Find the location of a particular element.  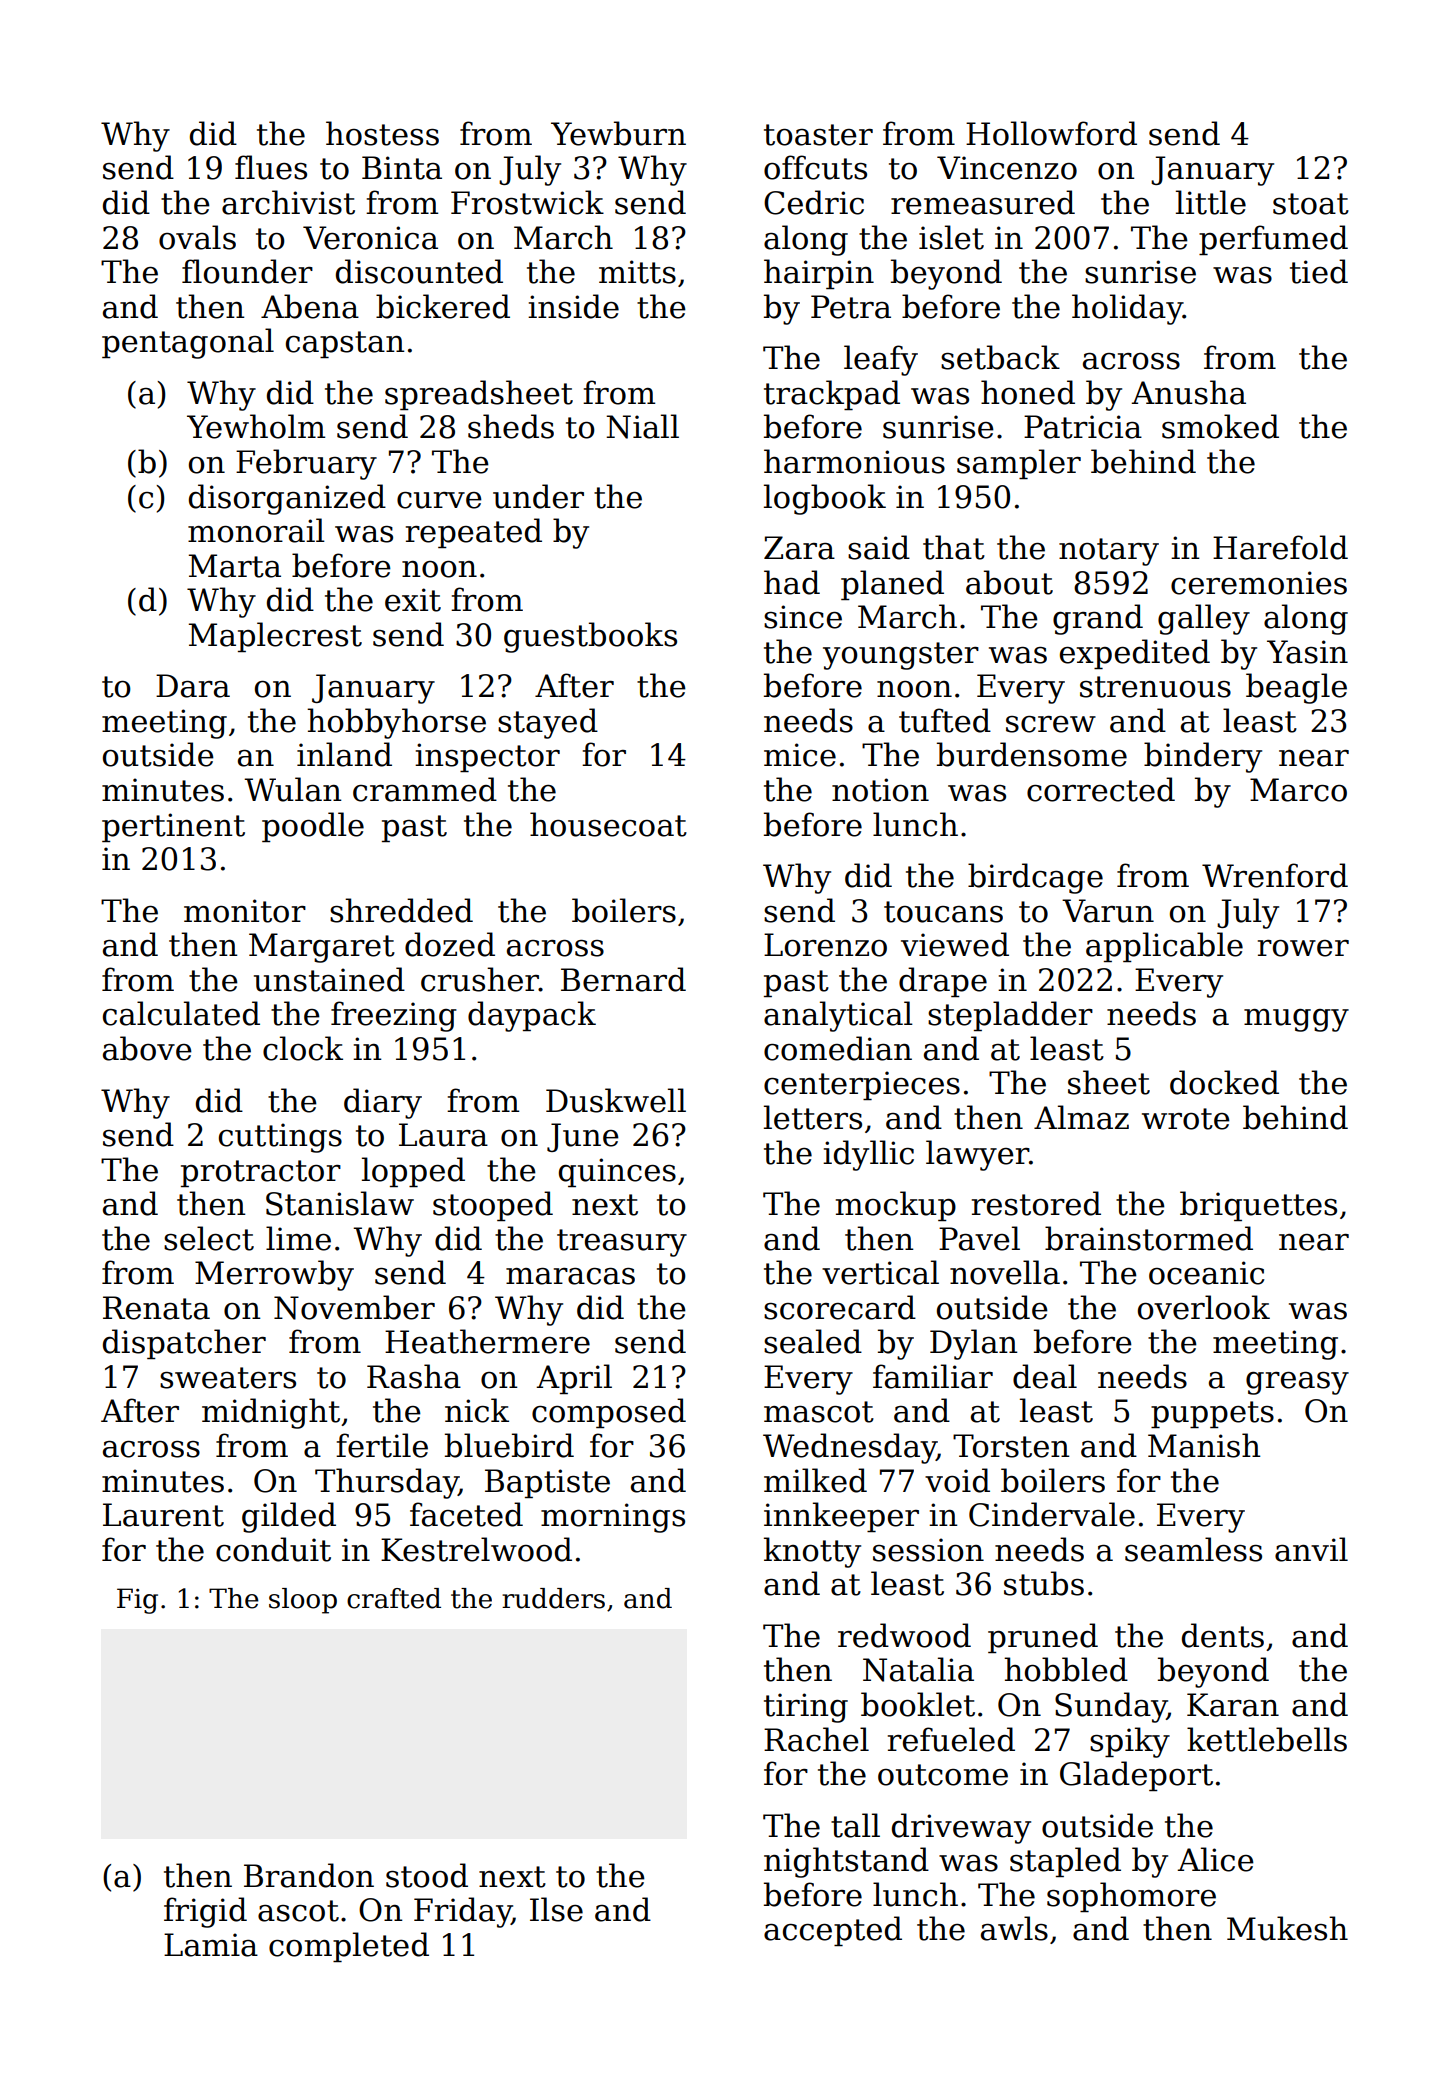

frigid is located at coordinates (205, 1912).
